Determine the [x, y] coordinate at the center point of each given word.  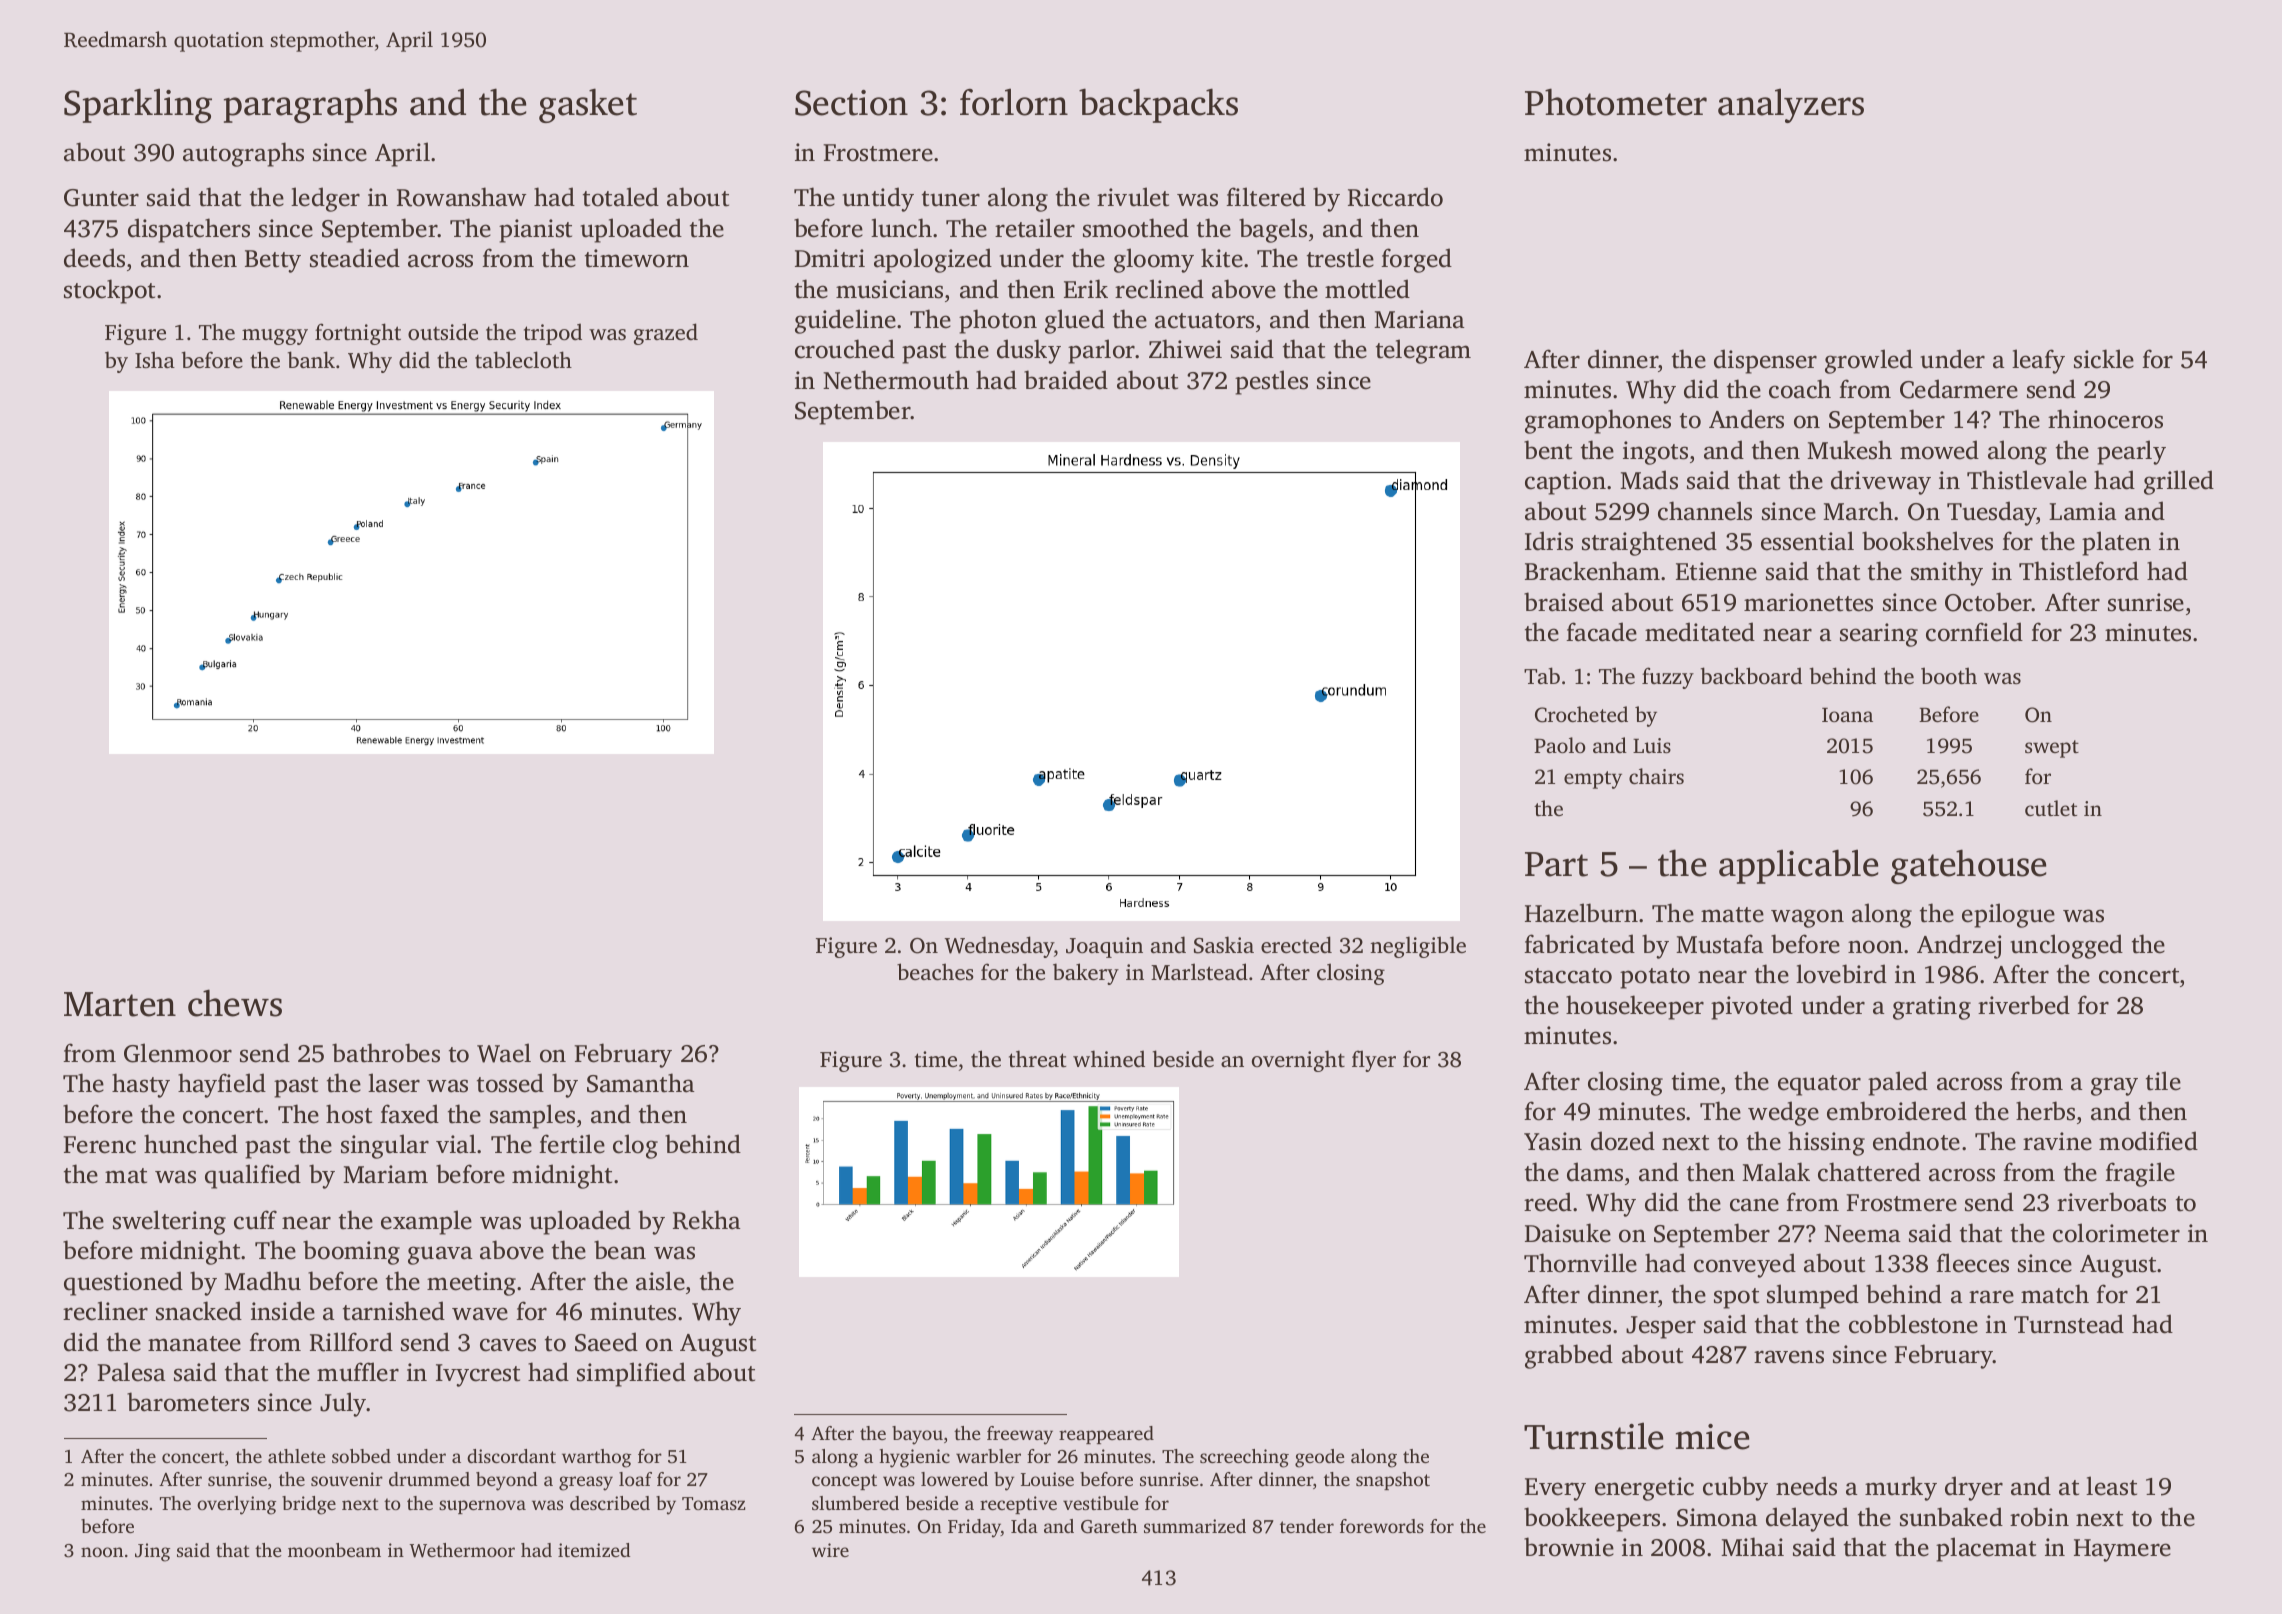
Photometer [1616, 102]
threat [1037, 1058]
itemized [594, 1550]
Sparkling [138, 105]
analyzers [1791, 105]
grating [1932, 1008]
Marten [120, 1004]
